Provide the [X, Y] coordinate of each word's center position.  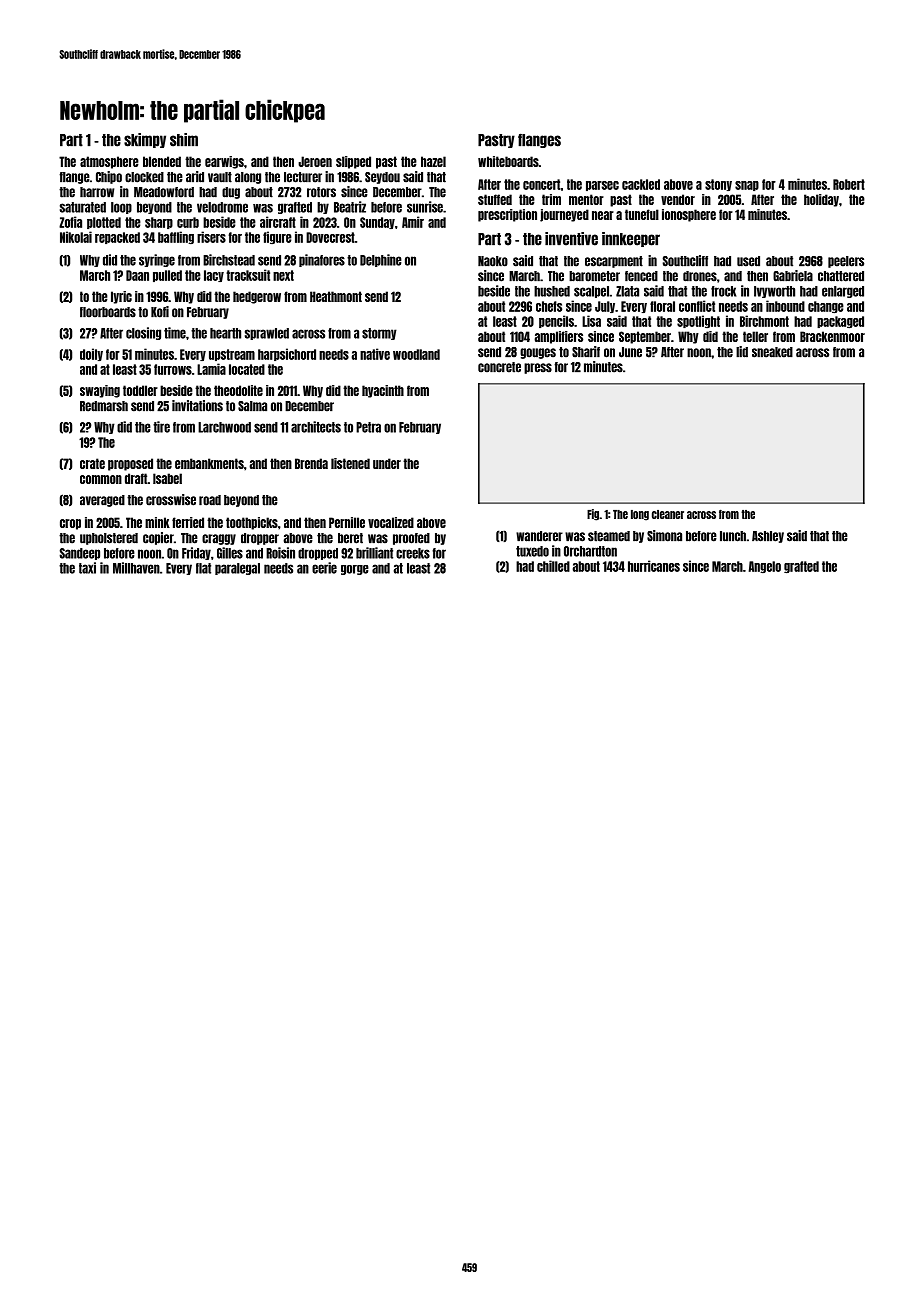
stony [718, 185]
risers [211, 237]
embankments [209, 463]
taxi [87, 568]
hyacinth [383, 391]
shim [184, 140]
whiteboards [508, 161]
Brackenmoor [832, 336]
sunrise [425, 207]
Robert [849, 184]
